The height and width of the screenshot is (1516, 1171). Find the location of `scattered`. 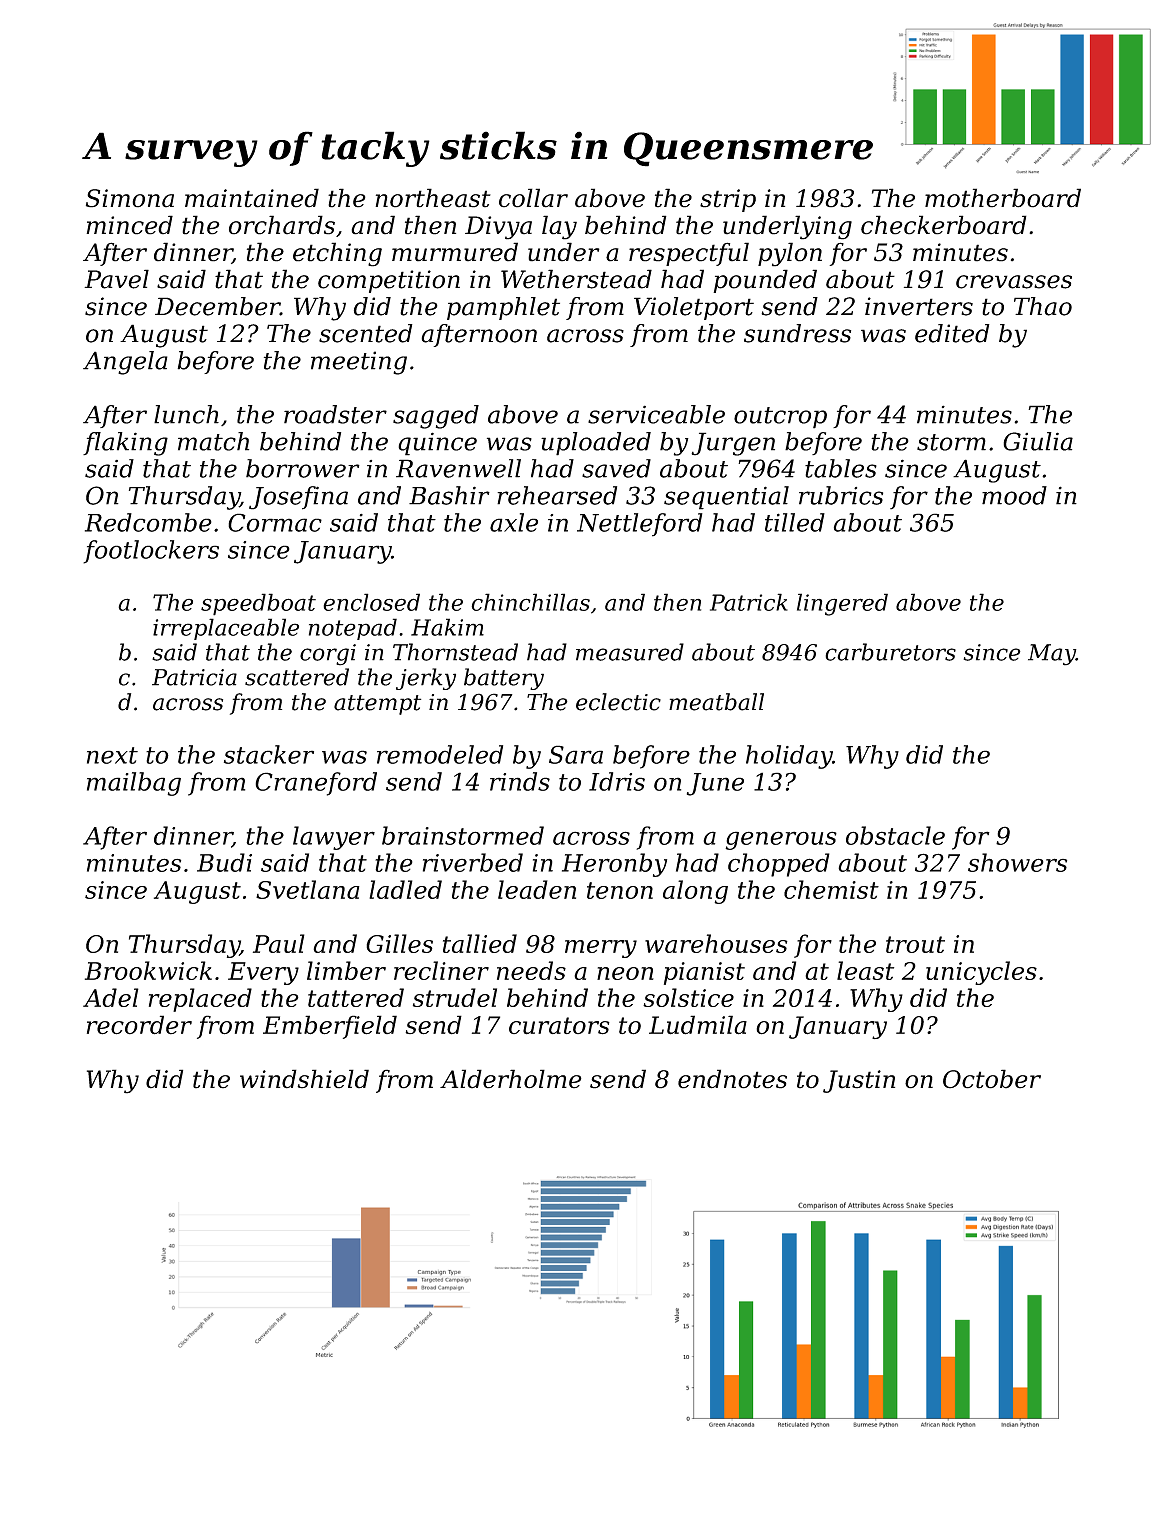

scattered is located at coordinates (297, 677).
